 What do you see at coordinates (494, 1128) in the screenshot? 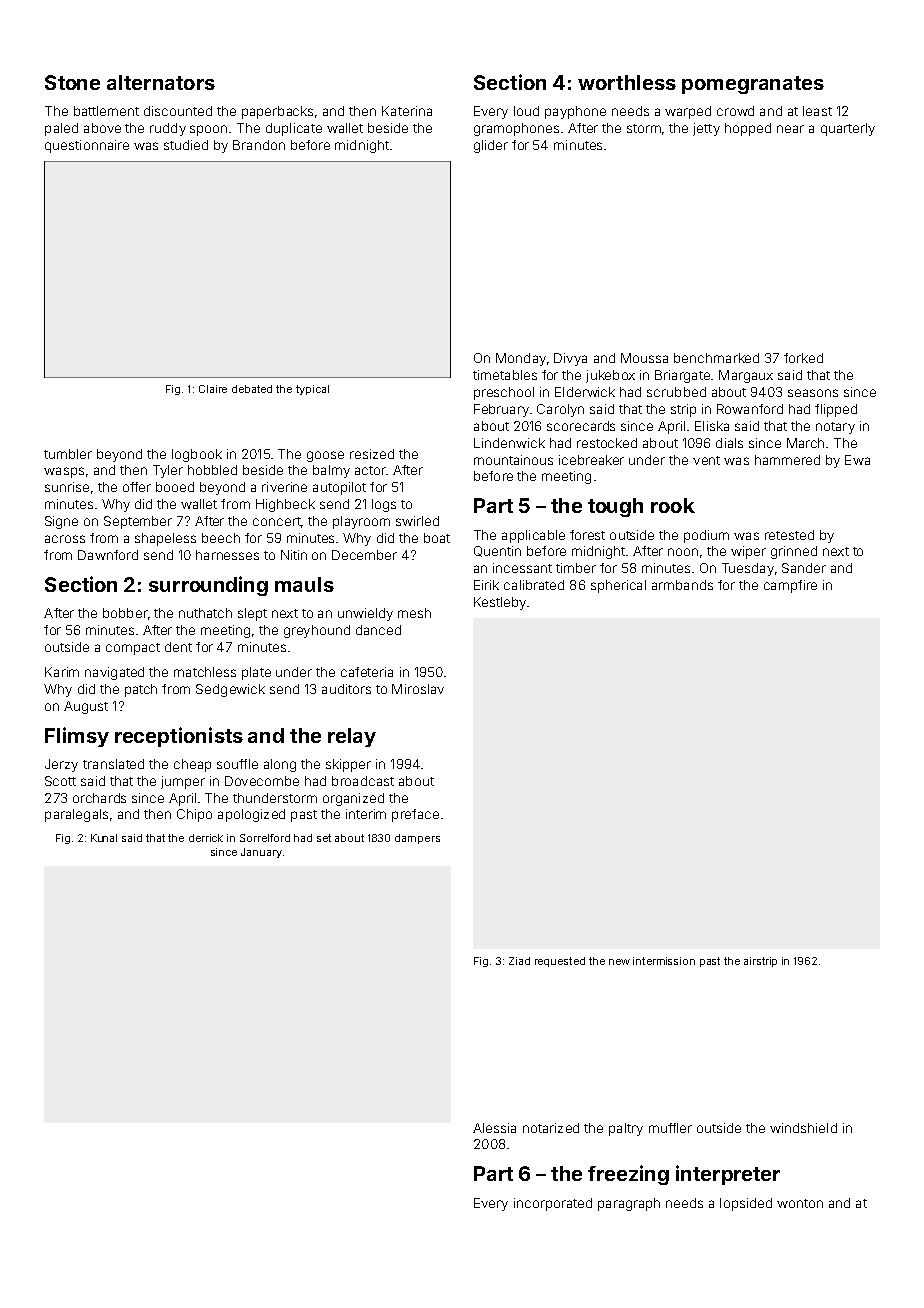
I see `Alessia` at bounding box center [494, 1128].
